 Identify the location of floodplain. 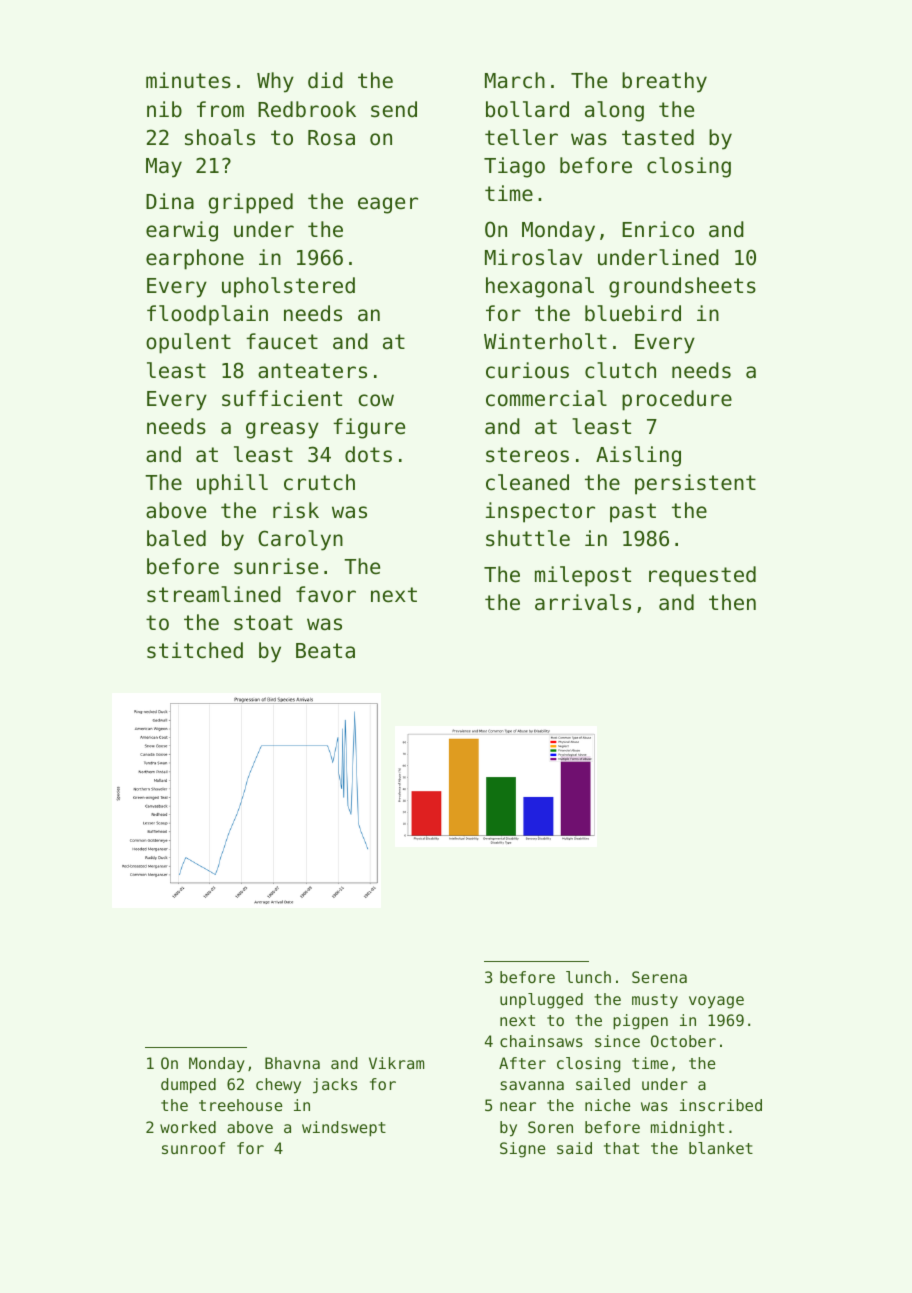
(207, 315).
